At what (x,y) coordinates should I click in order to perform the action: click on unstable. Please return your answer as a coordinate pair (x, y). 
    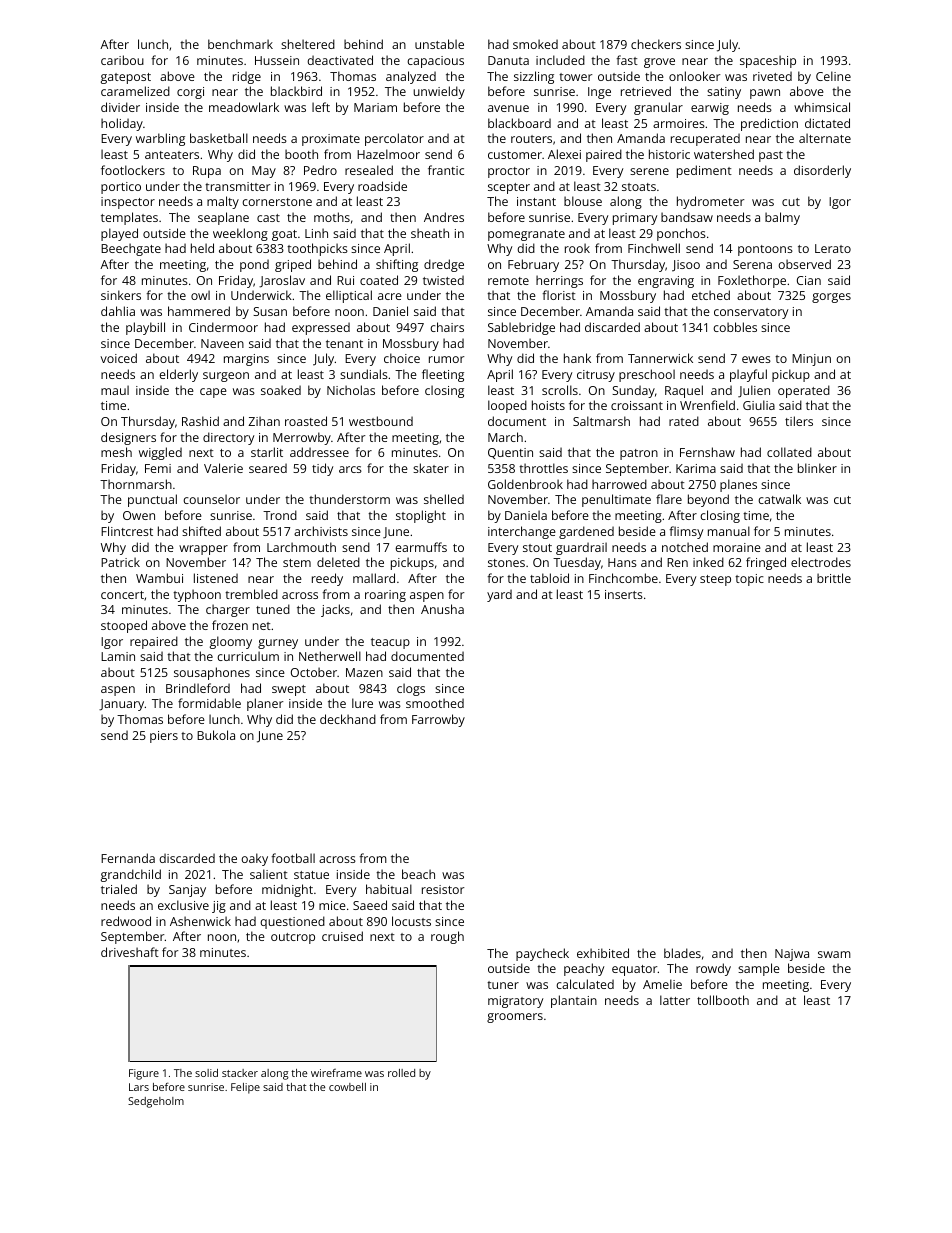
    Looking at the image, I should click on (439, 44).
